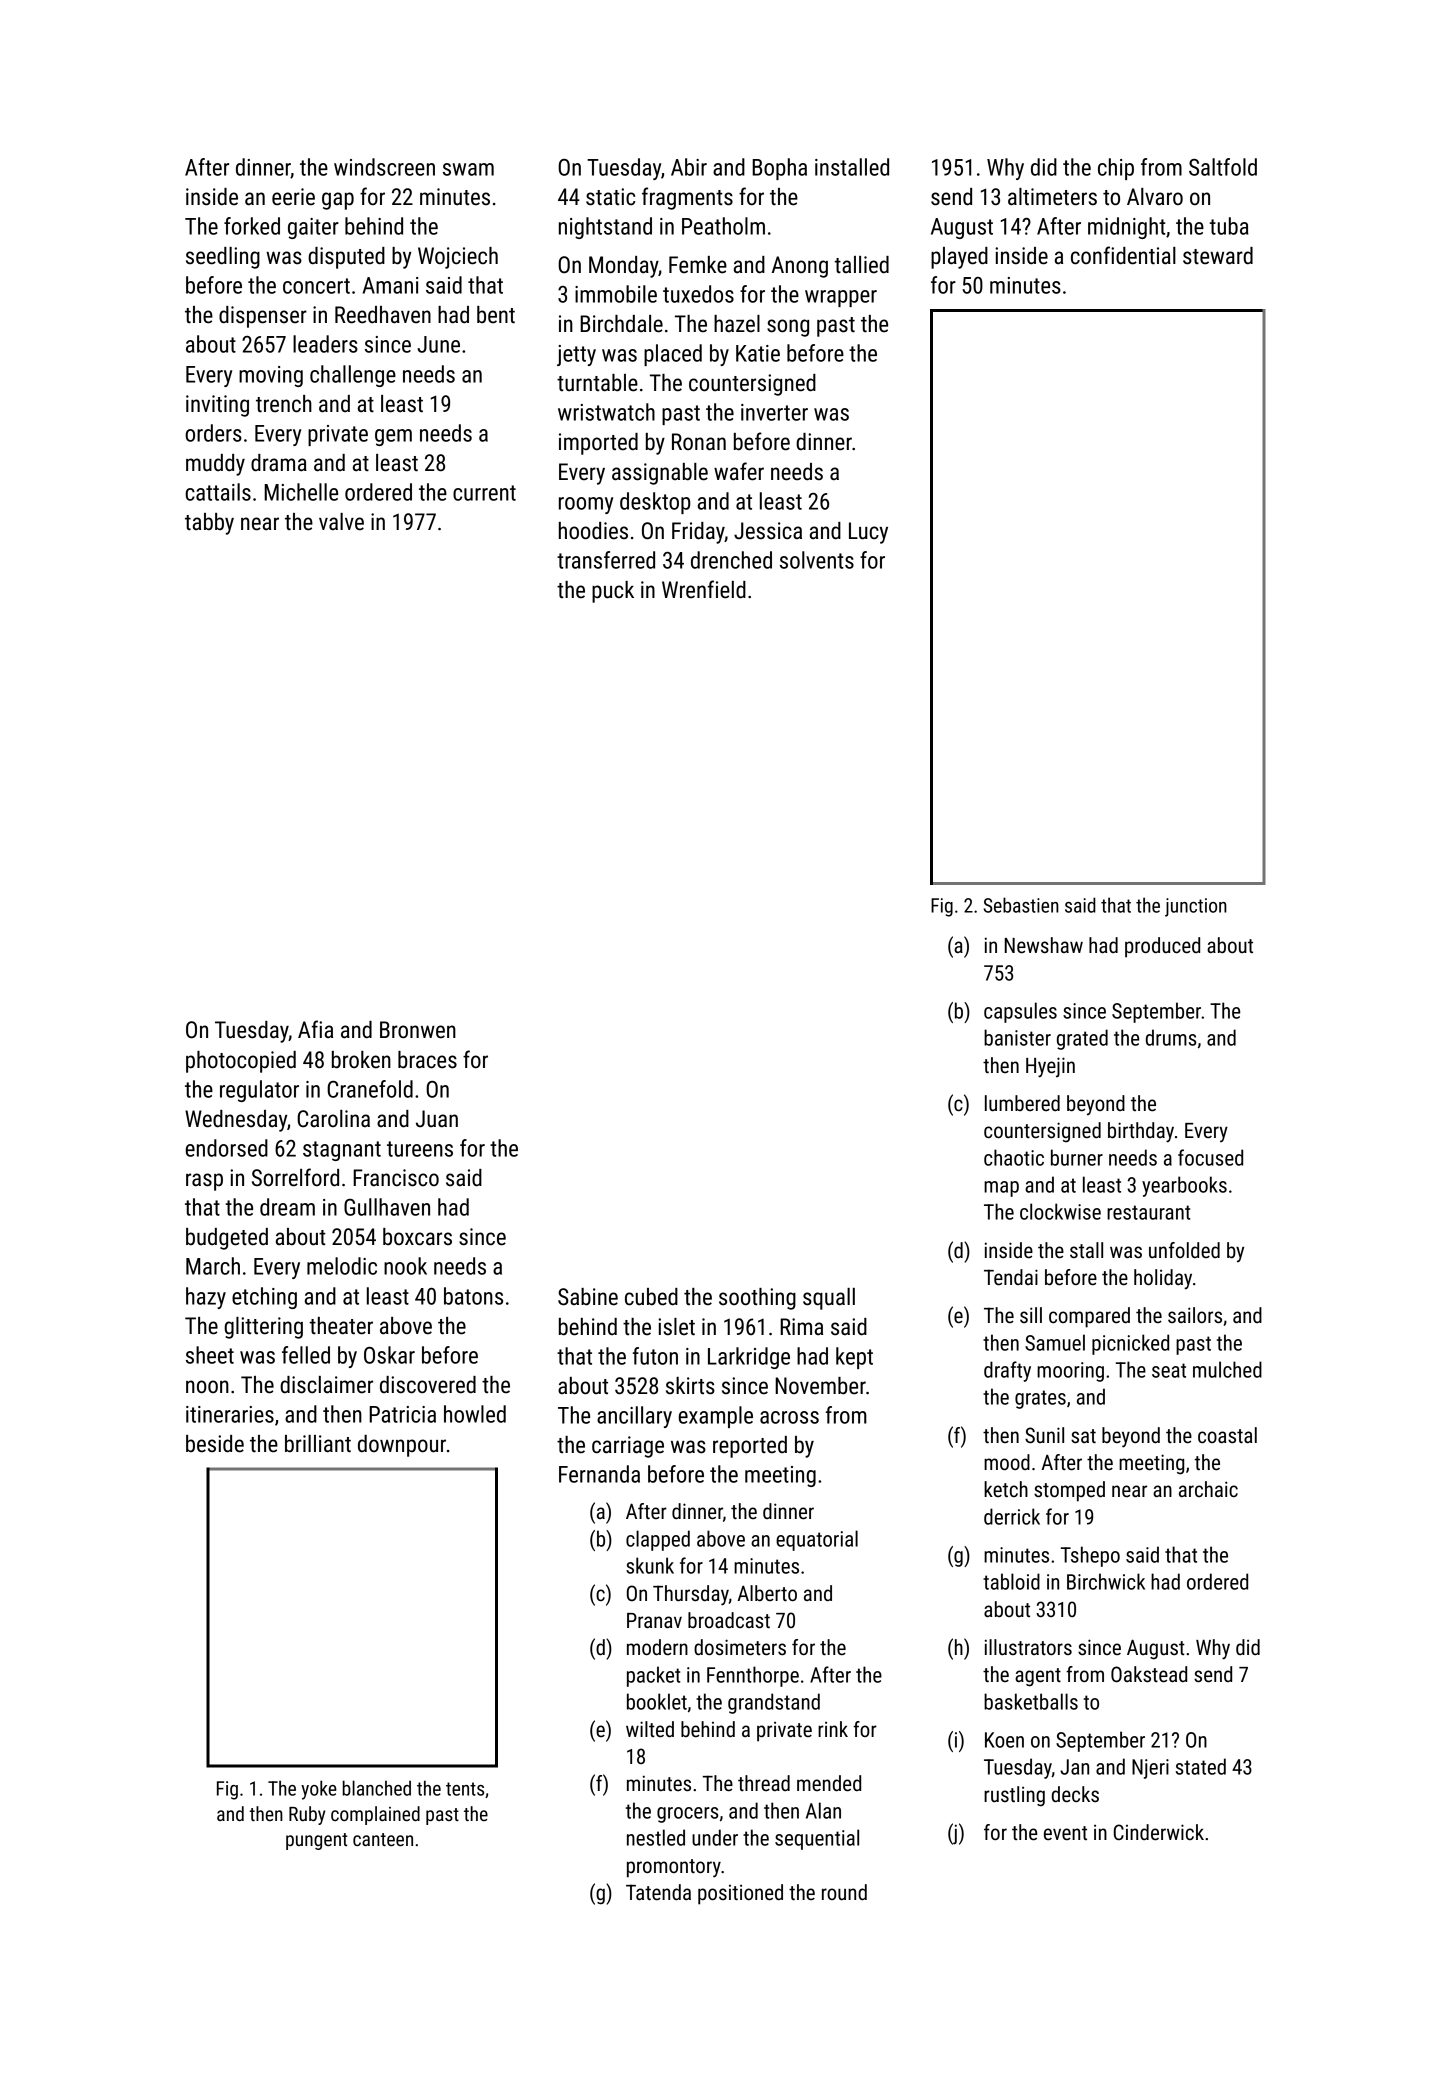 The width and height of the screenshot is (1450, 2100). Describe the element at coordinates (1149, 1674) in the screenshot. I see `Oakstead` at that location.
